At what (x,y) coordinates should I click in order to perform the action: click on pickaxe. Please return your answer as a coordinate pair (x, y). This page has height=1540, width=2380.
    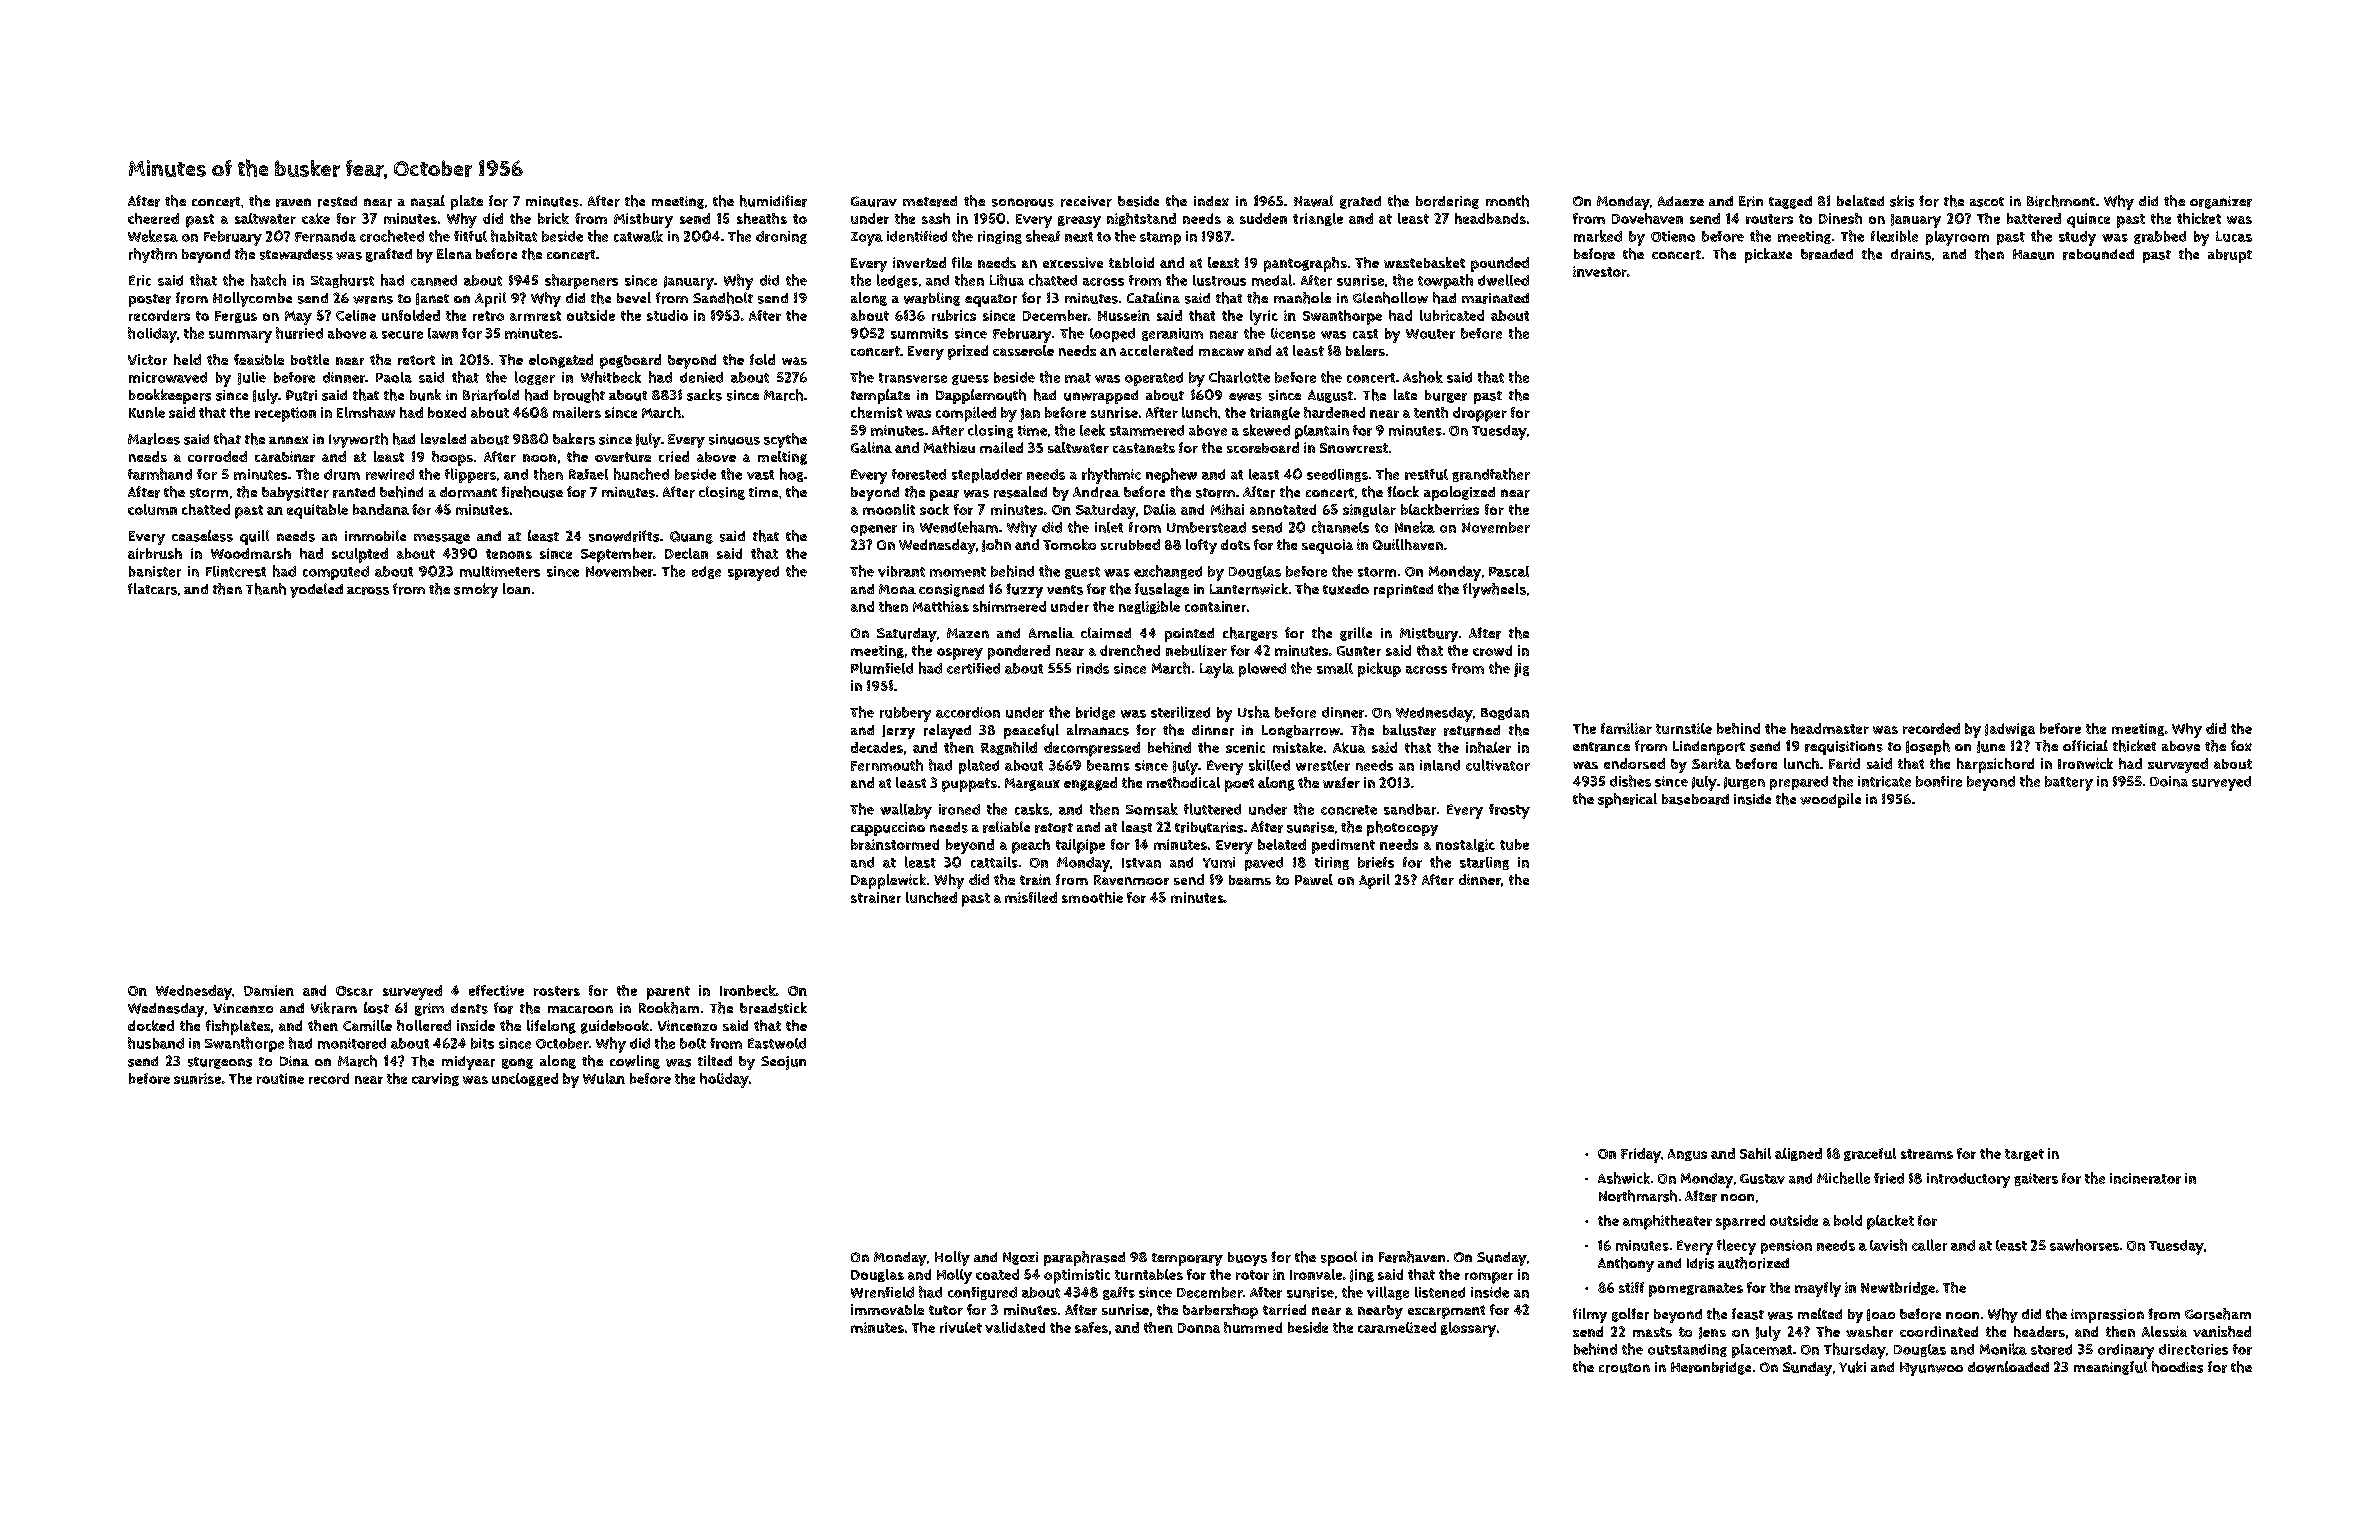
    Looking at the image, I should click on (1768, 255).
